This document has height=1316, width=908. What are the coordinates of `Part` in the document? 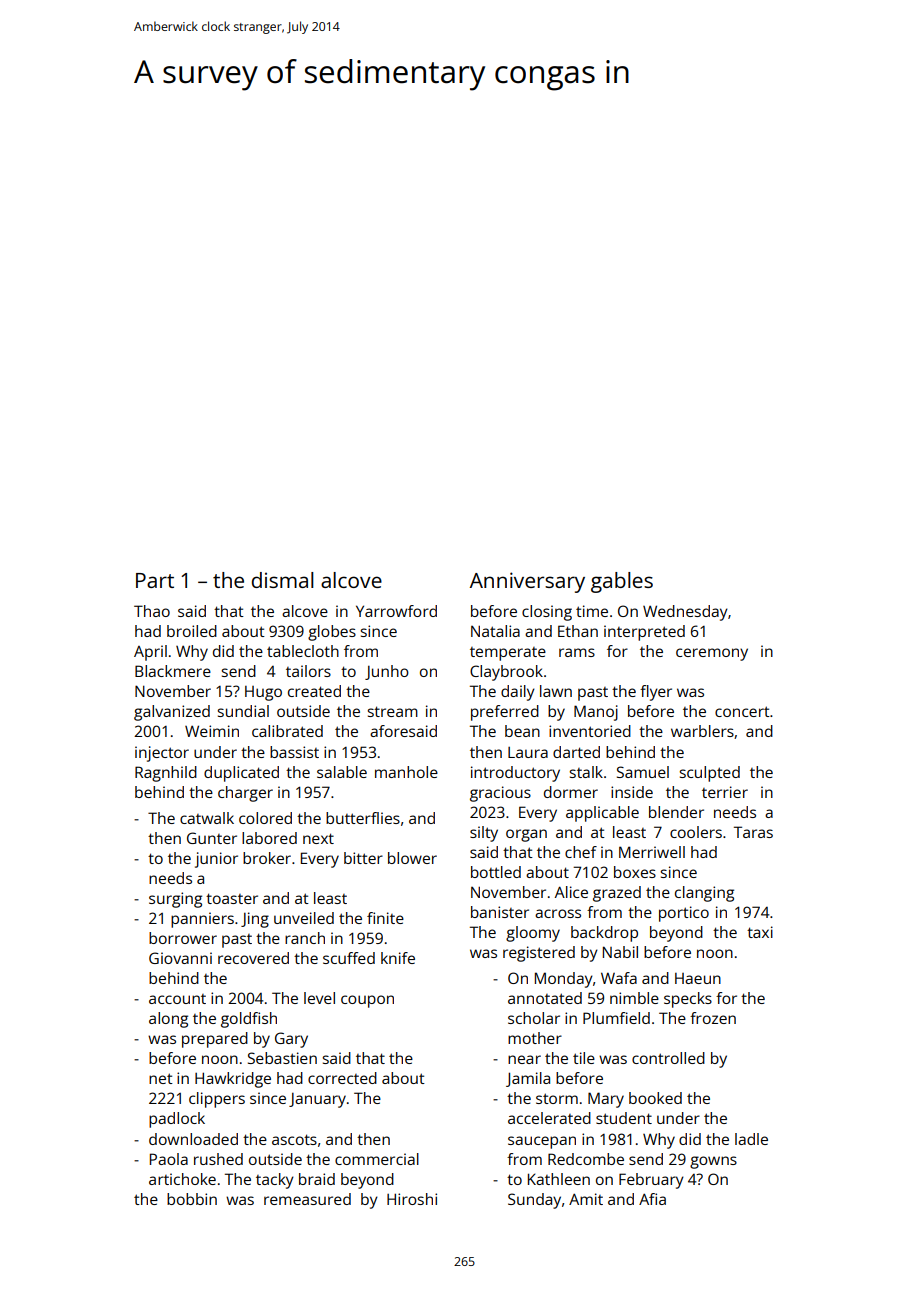 It's located at (155, 580).
